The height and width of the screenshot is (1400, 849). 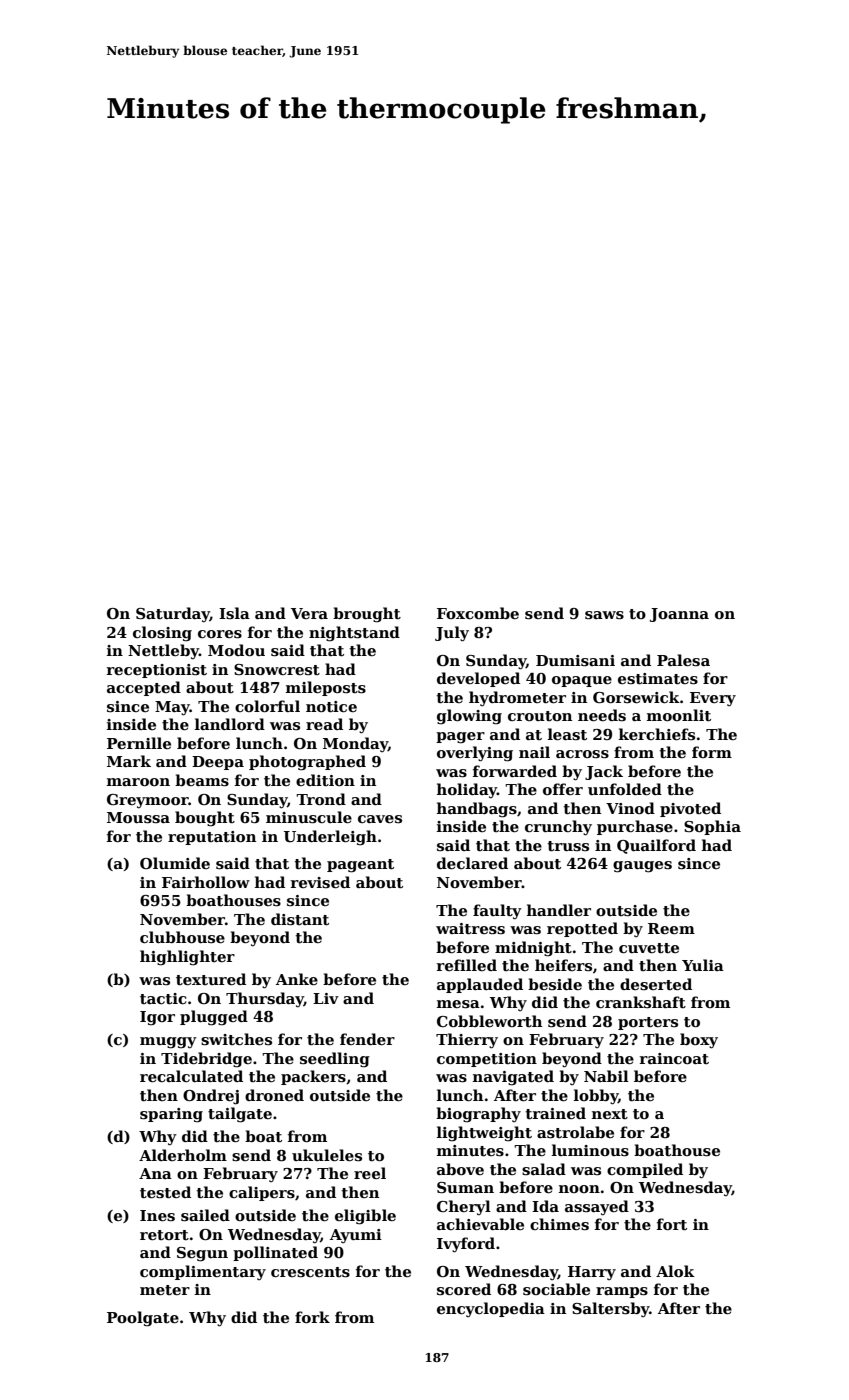 What do you see at coordinates (143, 1319) in the screenshot?
I see `Poolgate` at bounding box center [143, 1319].
